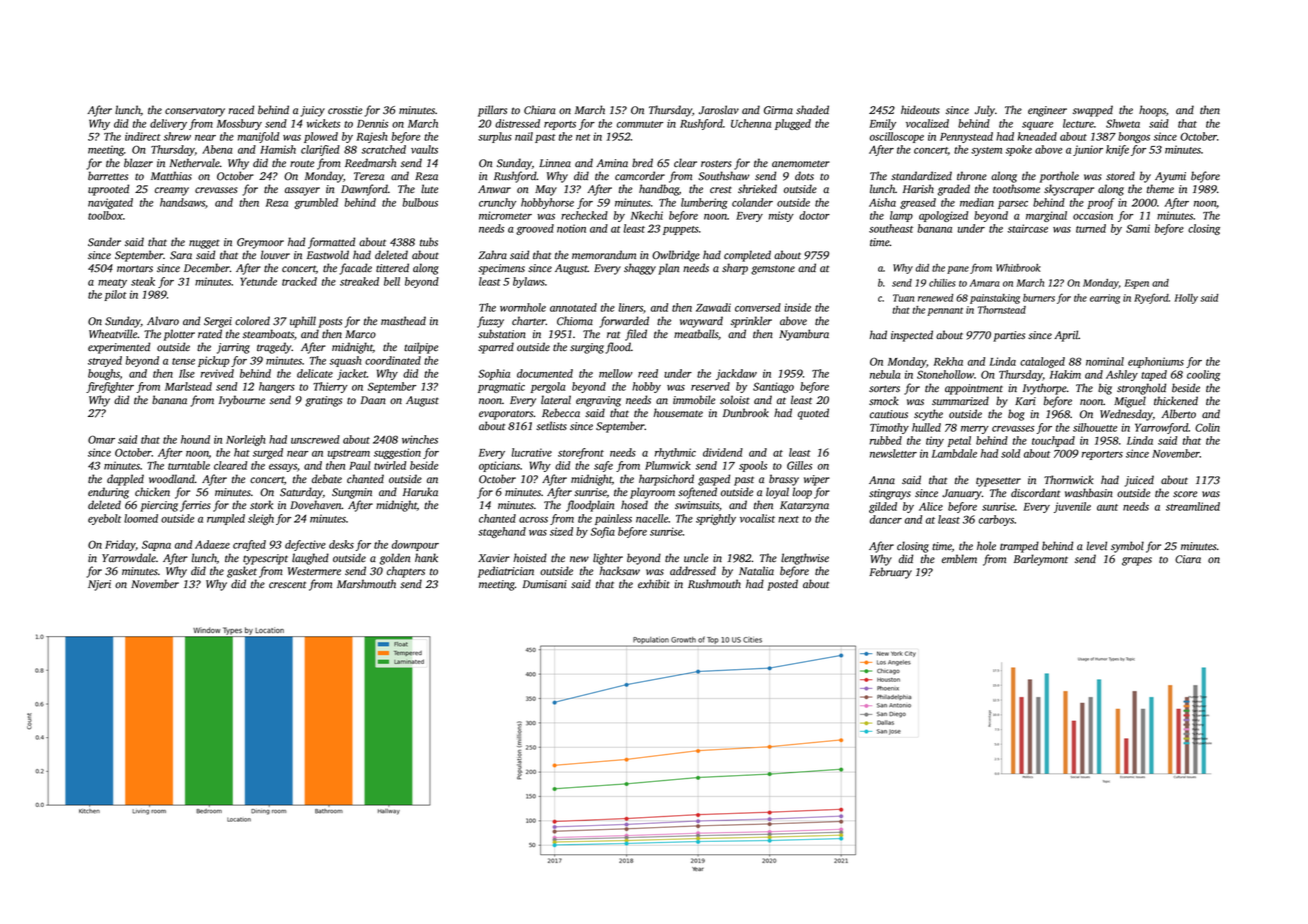  I want to click on tailpipe, so click(421, 348).
